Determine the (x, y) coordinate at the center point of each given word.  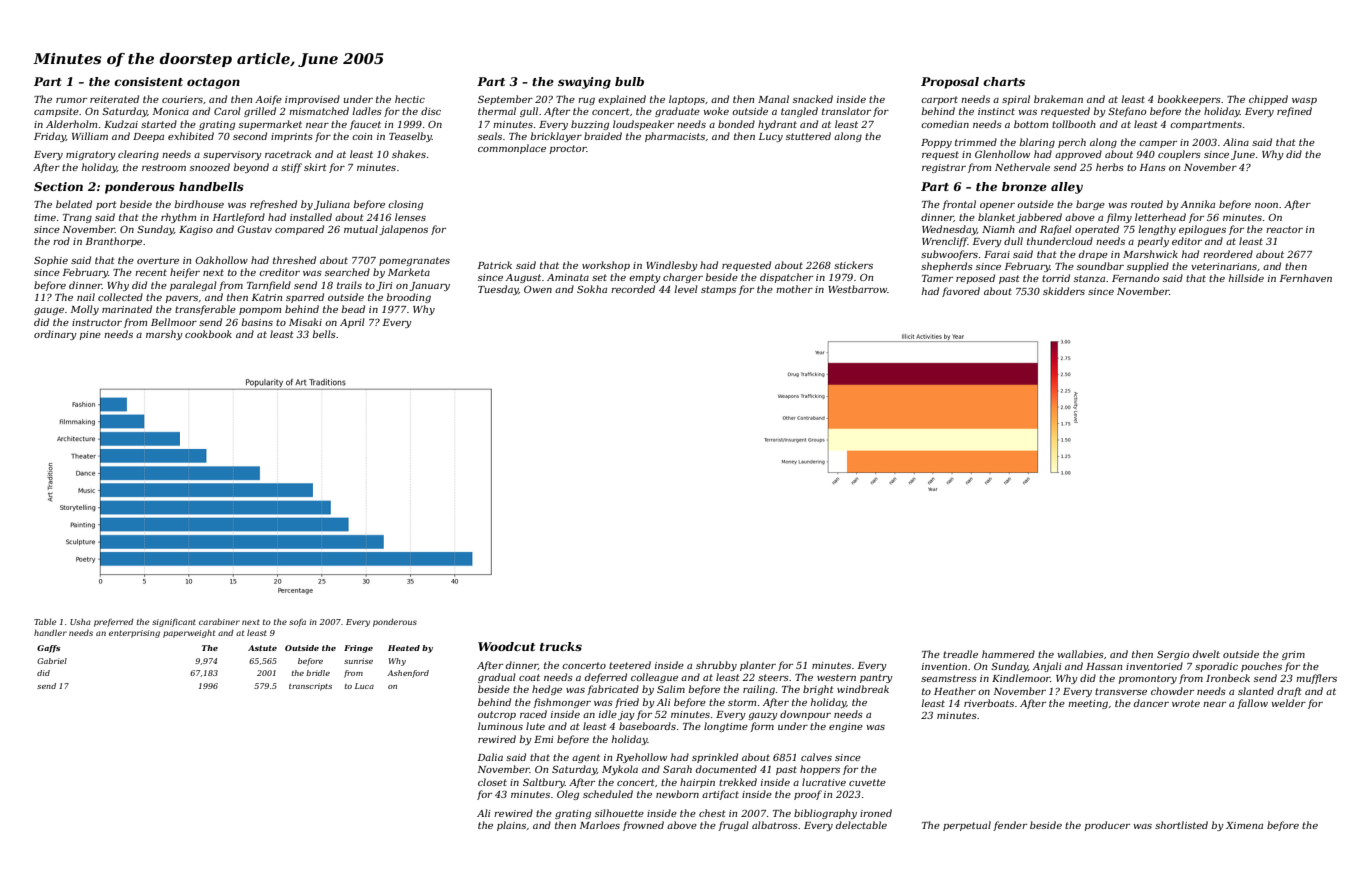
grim (1293, 655)
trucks (561, 646)
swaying (584, 83)
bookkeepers (1189, 100)
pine (90, 335)
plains (511, 826)
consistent (148, 81)
